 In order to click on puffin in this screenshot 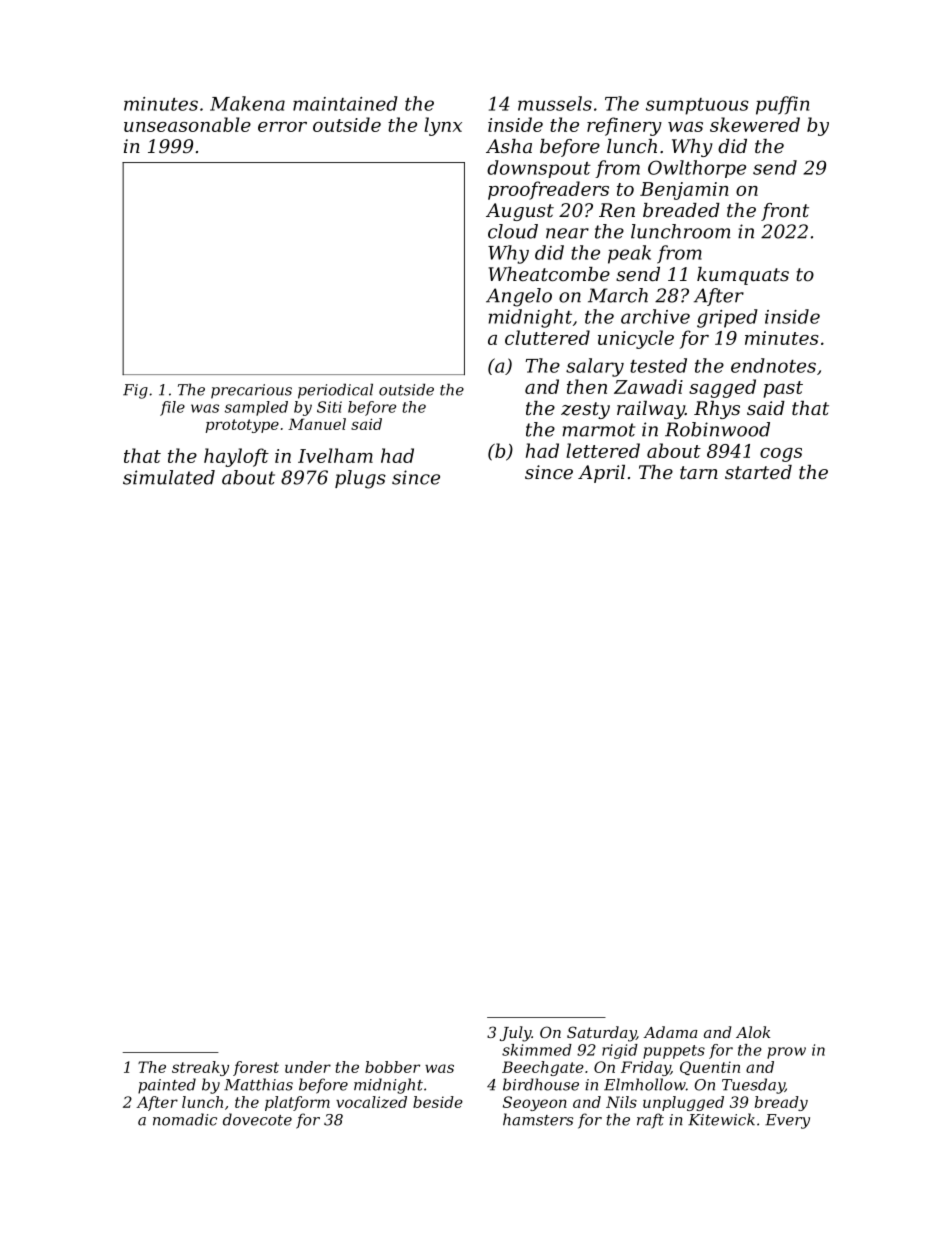, I will do `click(782, 105)`.
